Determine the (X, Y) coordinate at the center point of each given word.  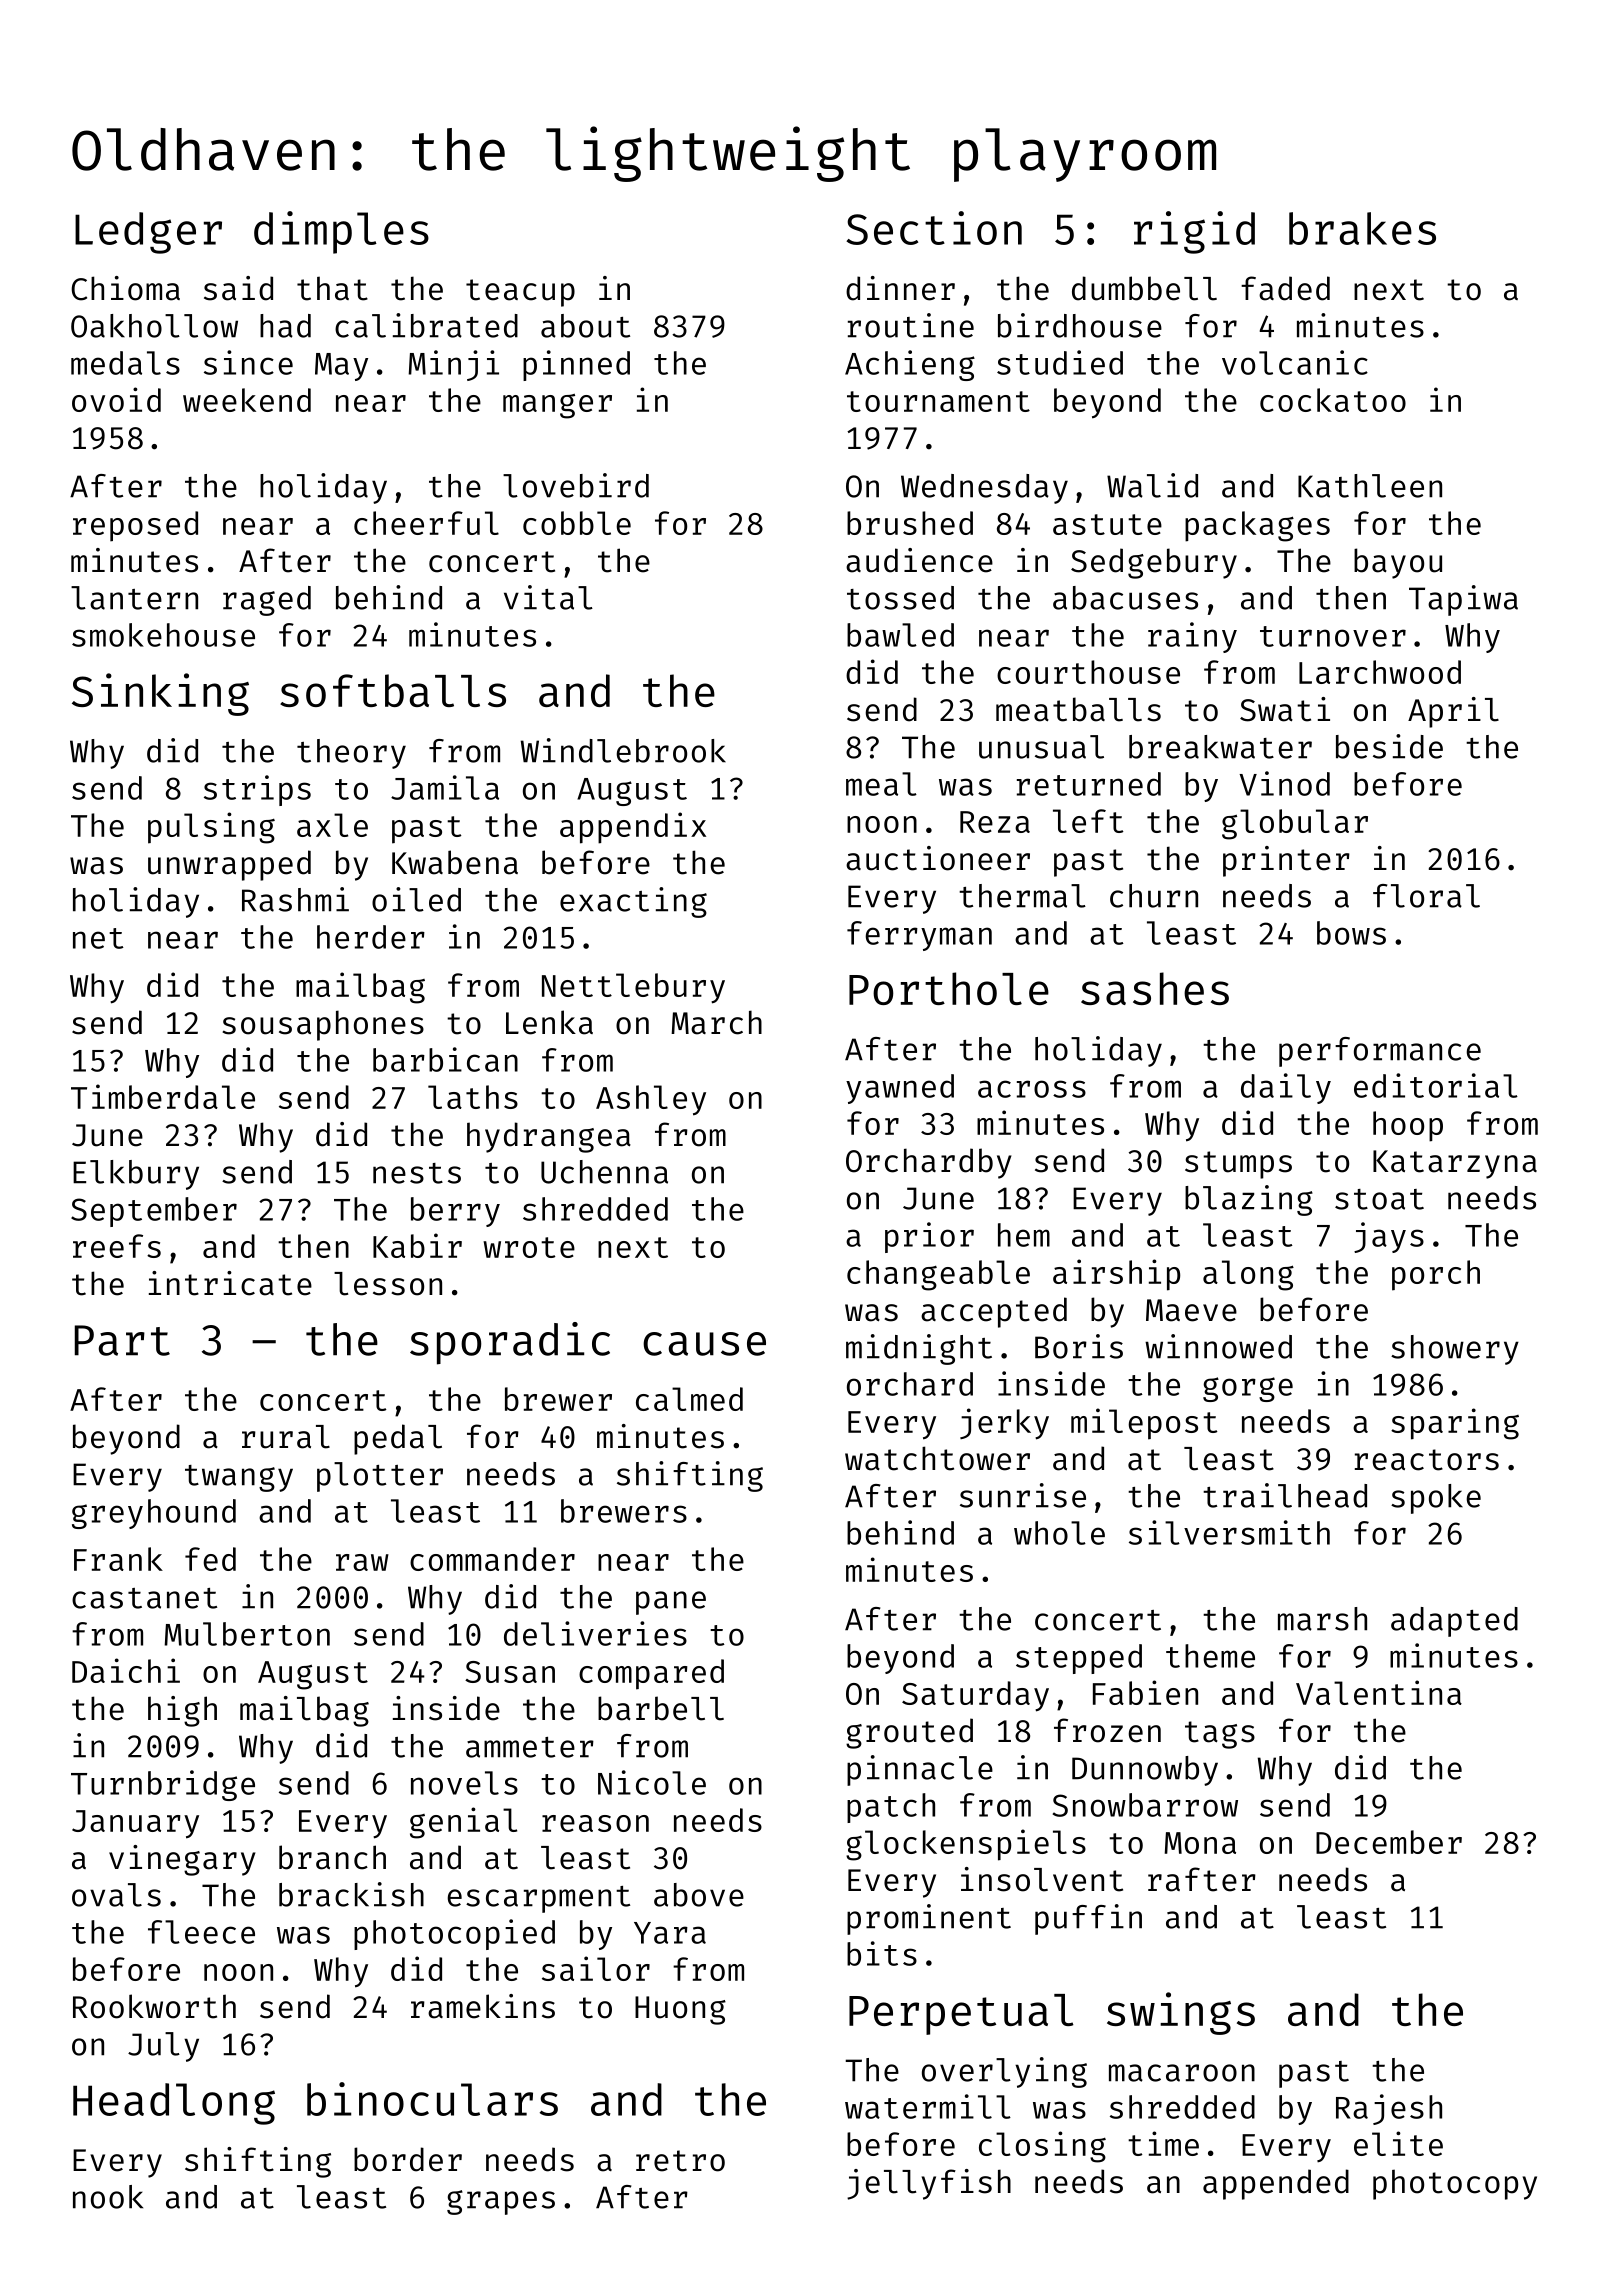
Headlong (174, 2104)
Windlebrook (623, 750)
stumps (1238, 1165)
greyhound (154, 1514)
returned (1089, 784)
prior (929, 1237)
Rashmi (295, 899)
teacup (520, 293)
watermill (928, 2106)
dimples (341, 232)
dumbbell (1144, 288)
